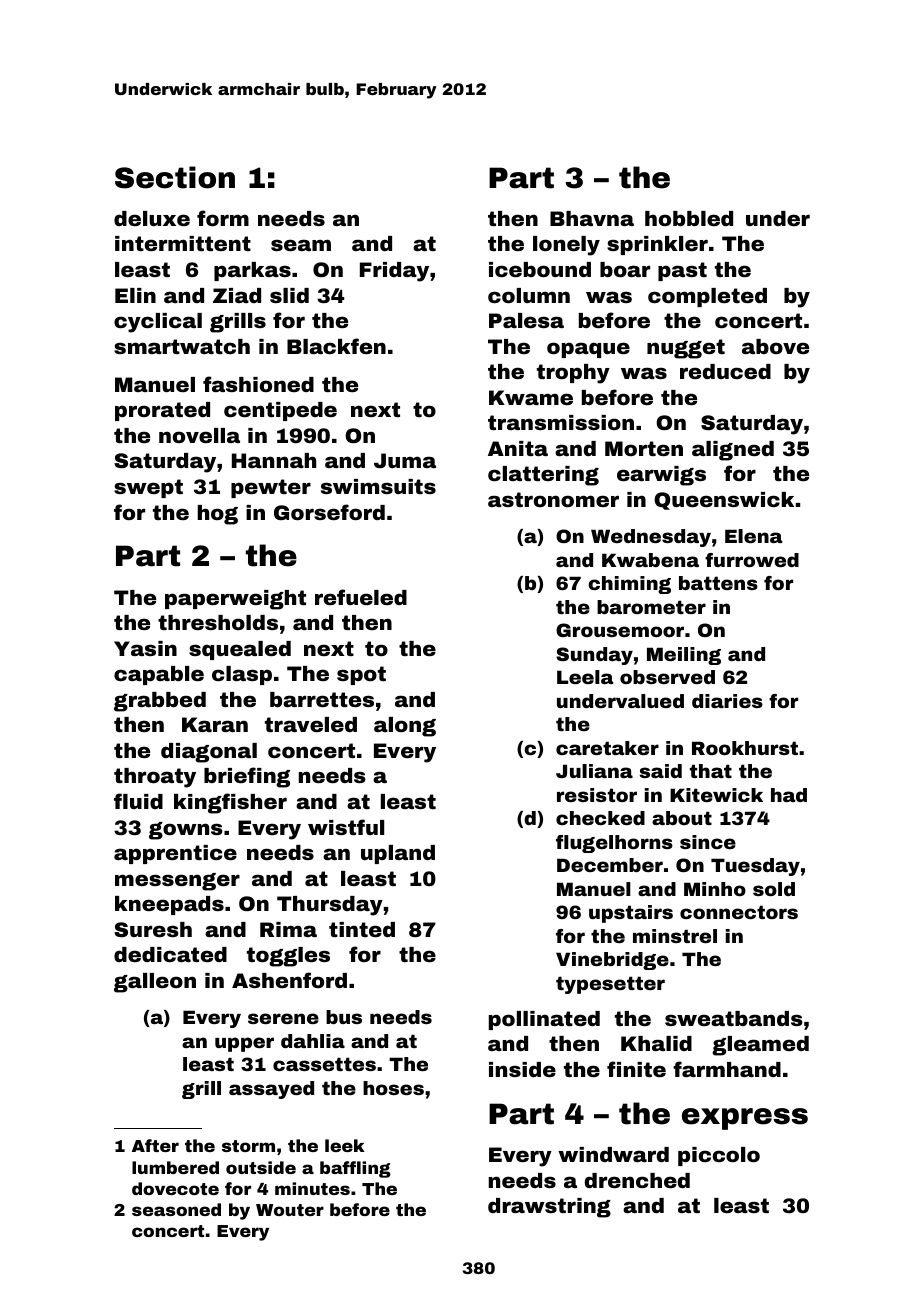  I want to click on messenger, so click(177, 882).
